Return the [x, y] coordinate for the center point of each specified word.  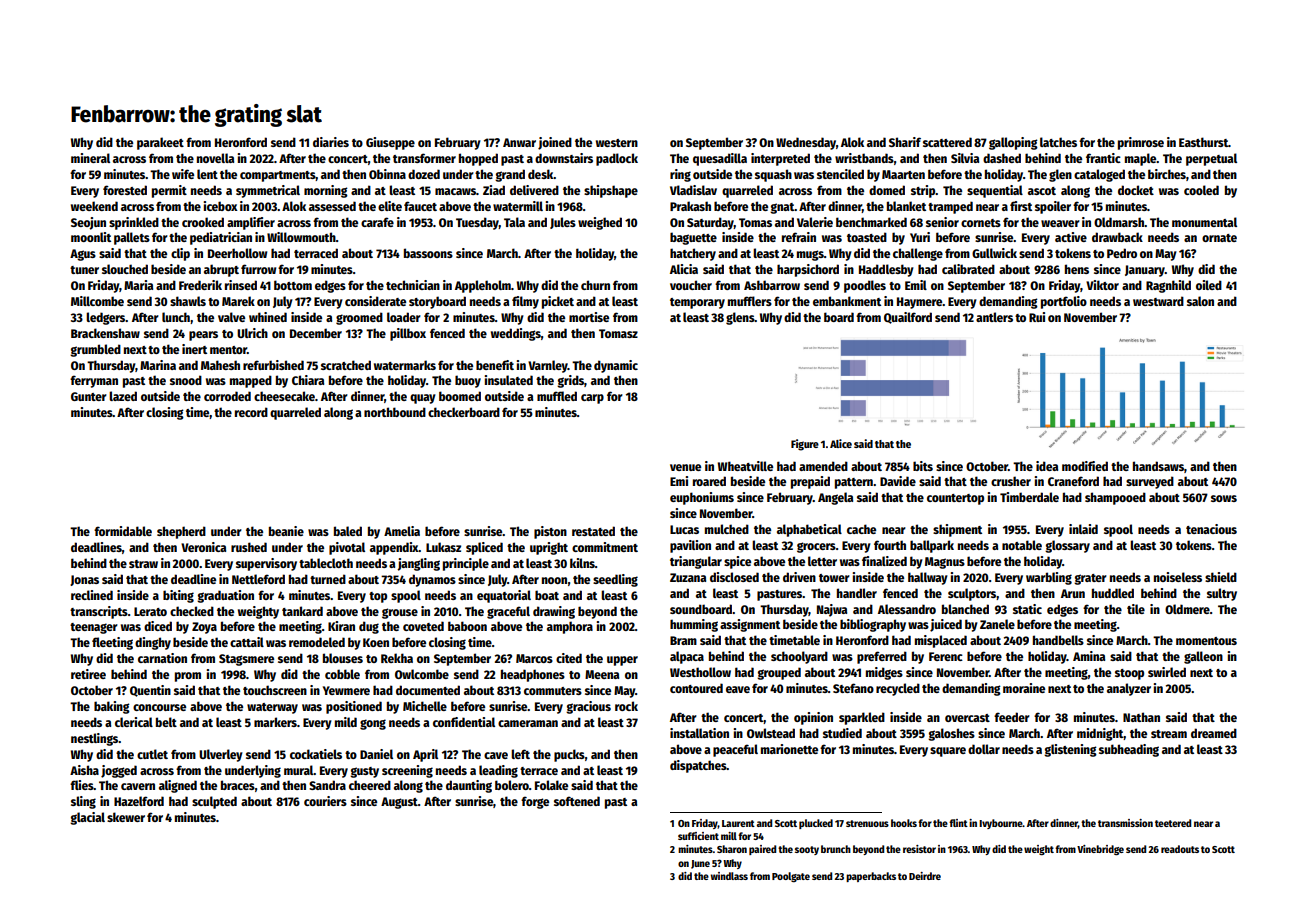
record [251, 412]
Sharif [905, 142]
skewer [126, 817]
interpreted [780, 159]
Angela [835, 498]
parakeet [160, 143]
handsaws [1158, 466]
